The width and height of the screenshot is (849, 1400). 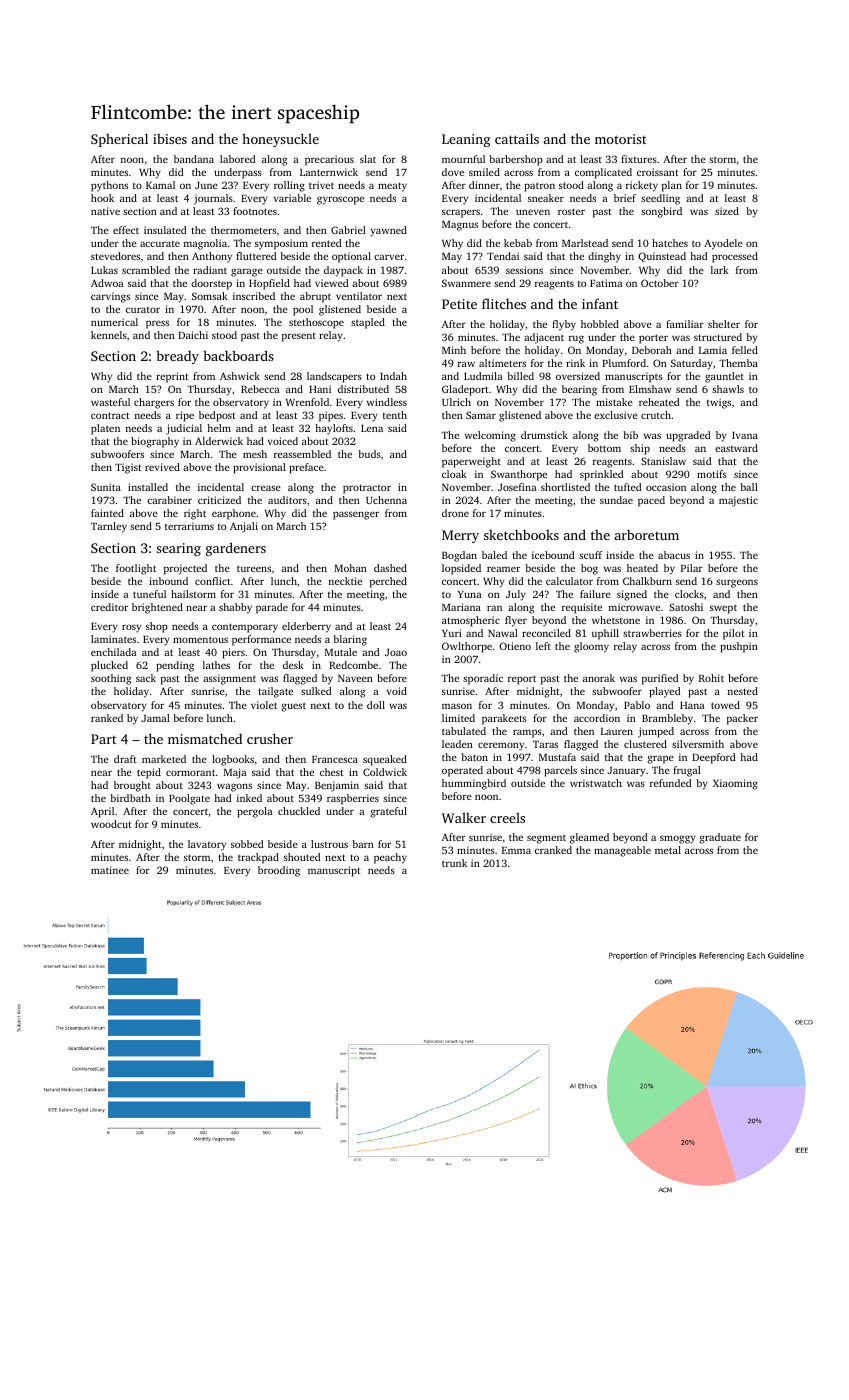 What do you see at coordinates (205, 244) in the screenshot?
I see `magnolia` at bounding box center [205, 244].
